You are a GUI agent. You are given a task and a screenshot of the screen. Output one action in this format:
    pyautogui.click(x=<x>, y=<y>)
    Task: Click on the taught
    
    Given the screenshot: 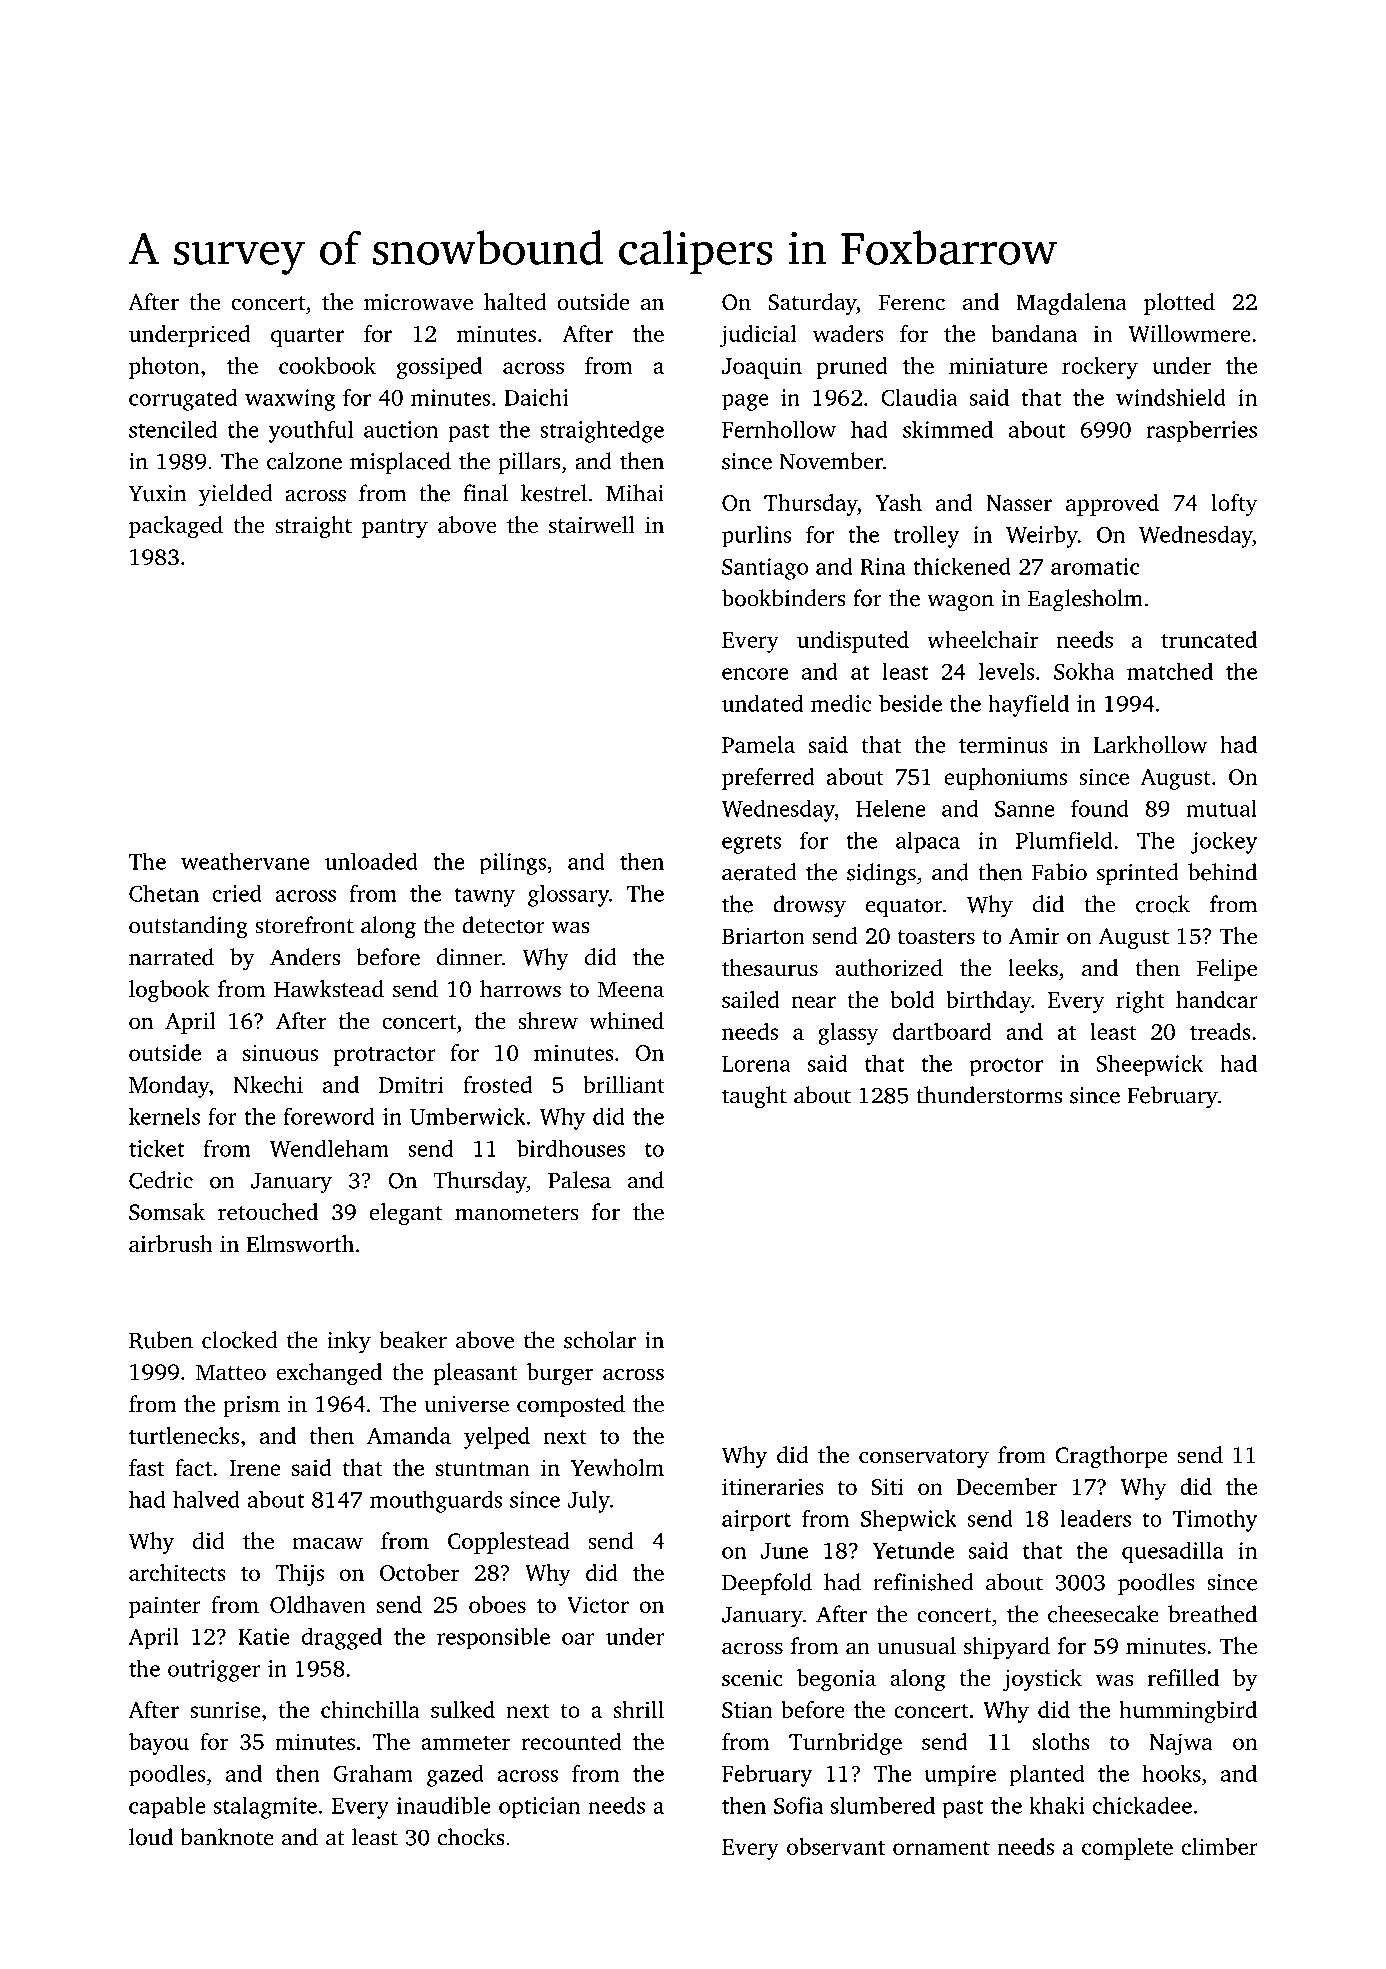 What is the action you would take?
    pyautogui.click(x=754, y=1097)
